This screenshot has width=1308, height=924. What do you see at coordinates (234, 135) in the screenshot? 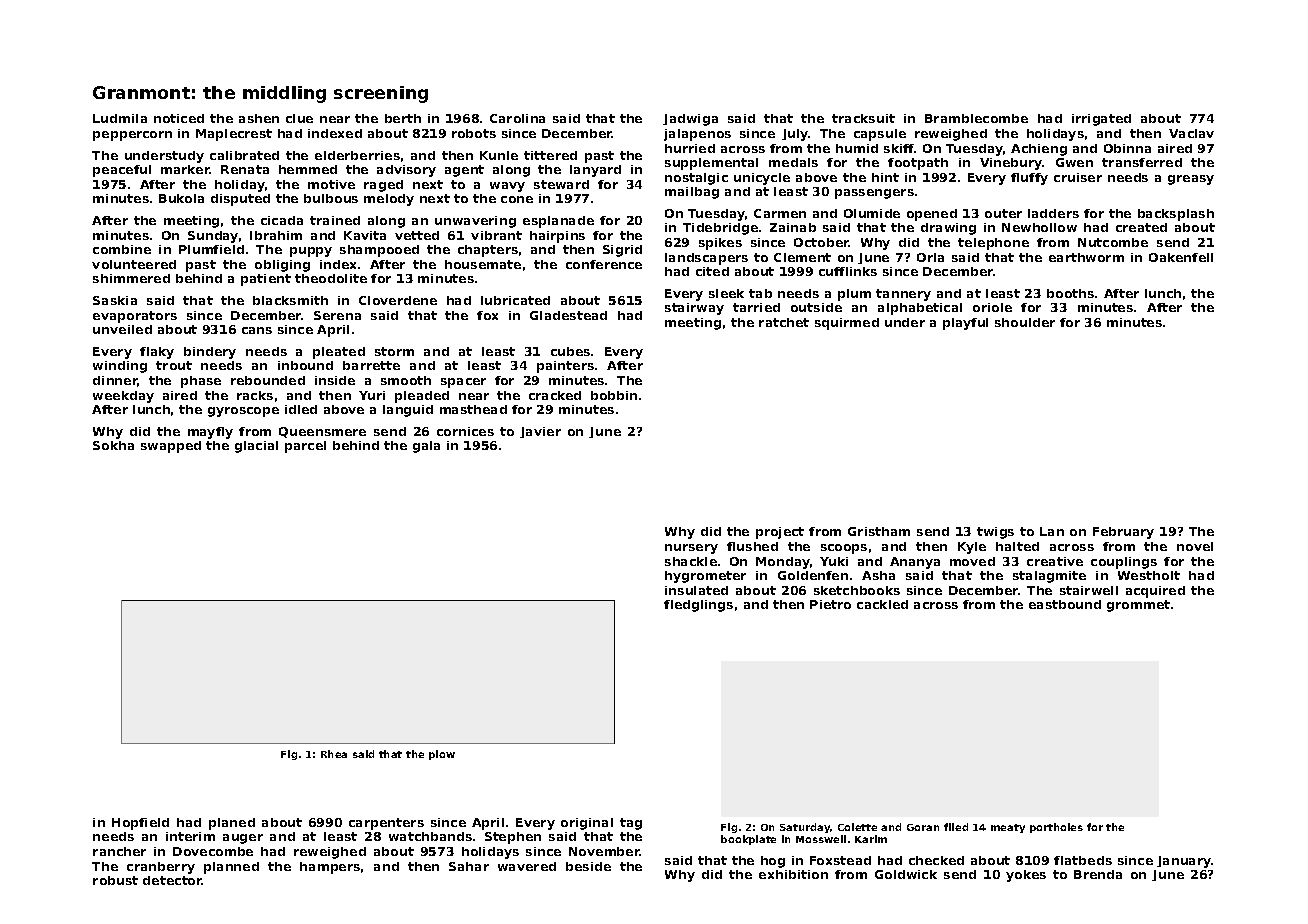
I see `Maplecrest` at bounding box center [234, 135].
